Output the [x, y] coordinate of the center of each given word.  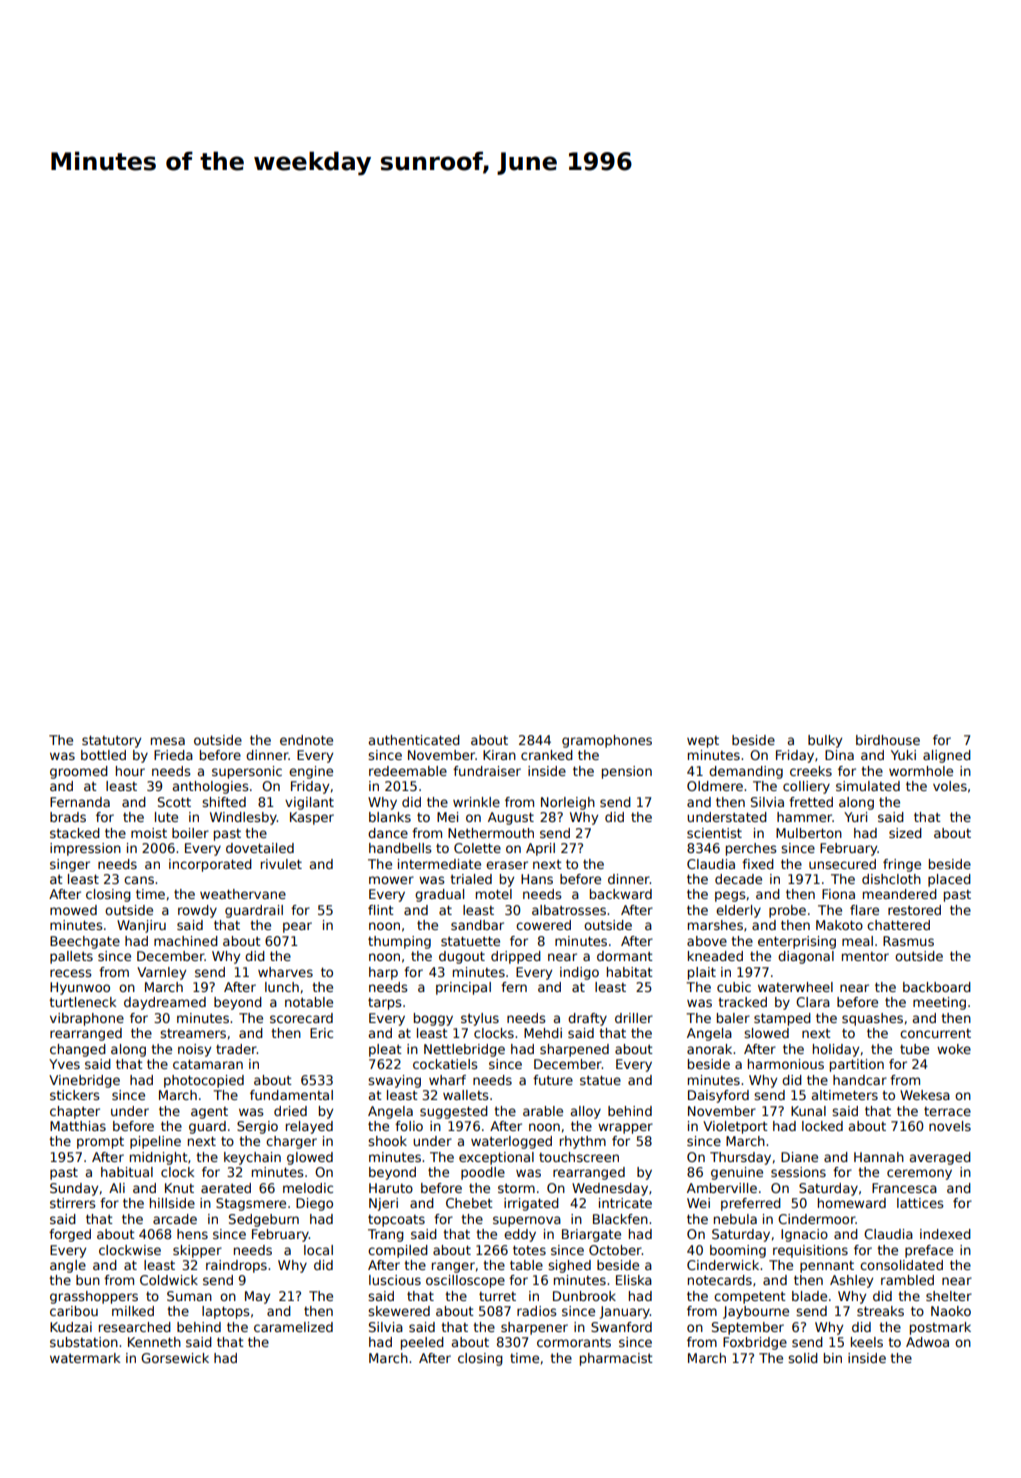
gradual [439, 895]
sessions [798, 1172]
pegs [730, 896]
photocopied [204, 1081]
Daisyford [718, 1096]
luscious [395, 1280]
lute [166, 817]
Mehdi [543, 1033]
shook [387, 1141]
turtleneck [82, 1002]
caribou [74, 1311]
